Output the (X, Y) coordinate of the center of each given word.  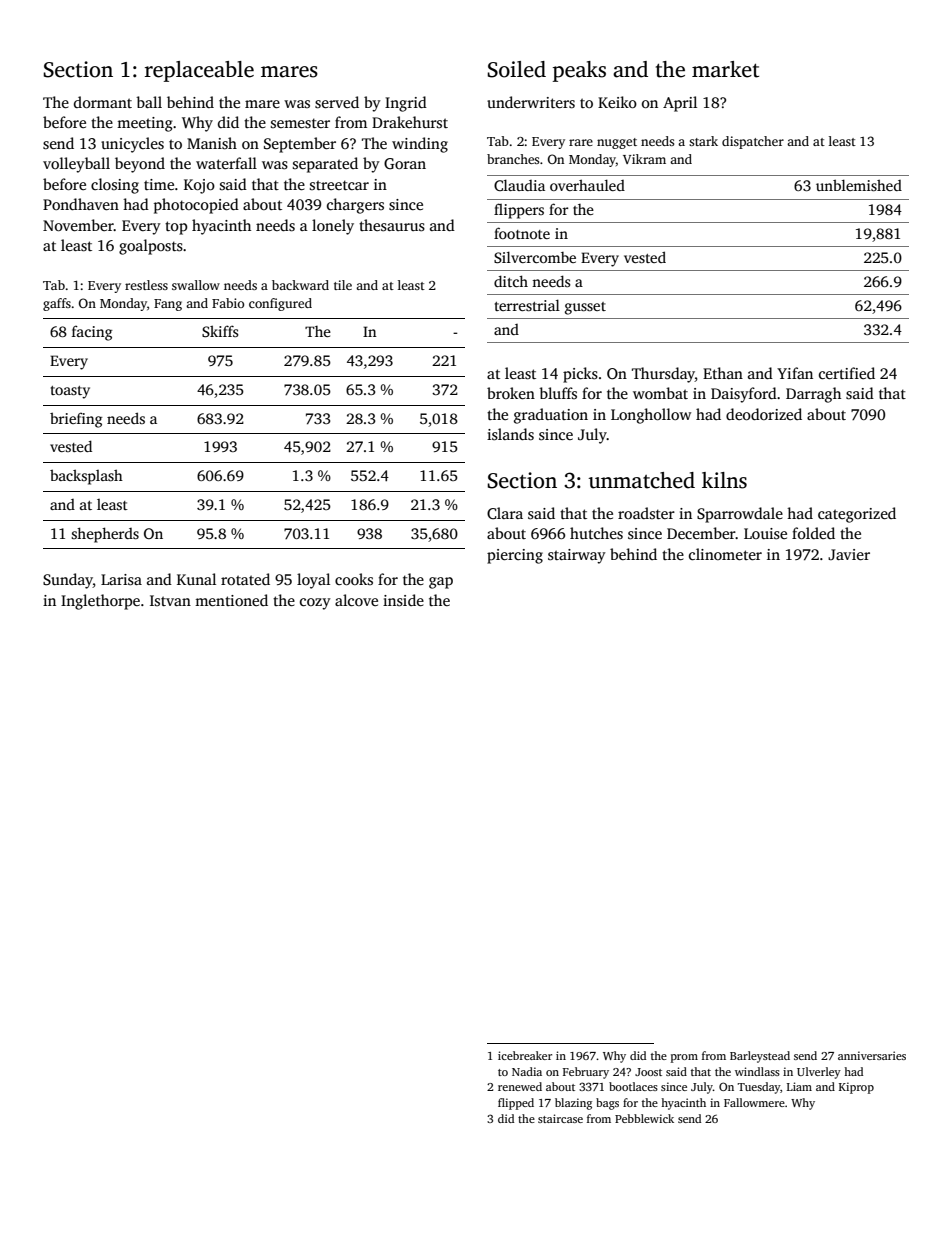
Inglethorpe (100, 602)
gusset (585, 308)
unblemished (859, 185)
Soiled (516, 69)
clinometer (725, 554)
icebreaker (525, 1055)
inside (403, 600)
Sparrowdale (740, 515)
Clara (505, 513)
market (725, 69)
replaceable (199, 71)
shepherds (105, 535)
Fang (168, 305)
